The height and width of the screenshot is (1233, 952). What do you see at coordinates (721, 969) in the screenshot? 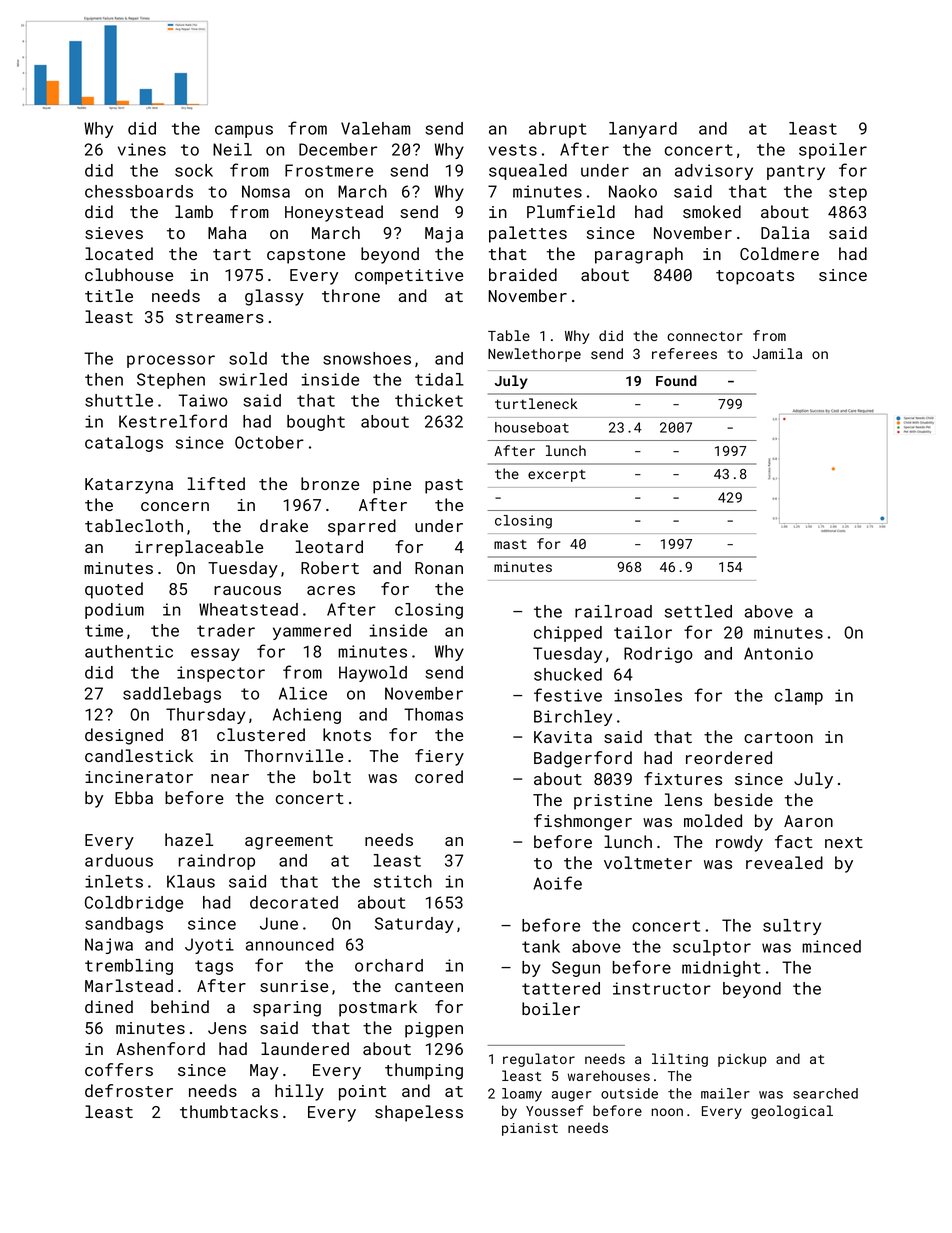
I see `midnight` at bounding box center [721, 969].
